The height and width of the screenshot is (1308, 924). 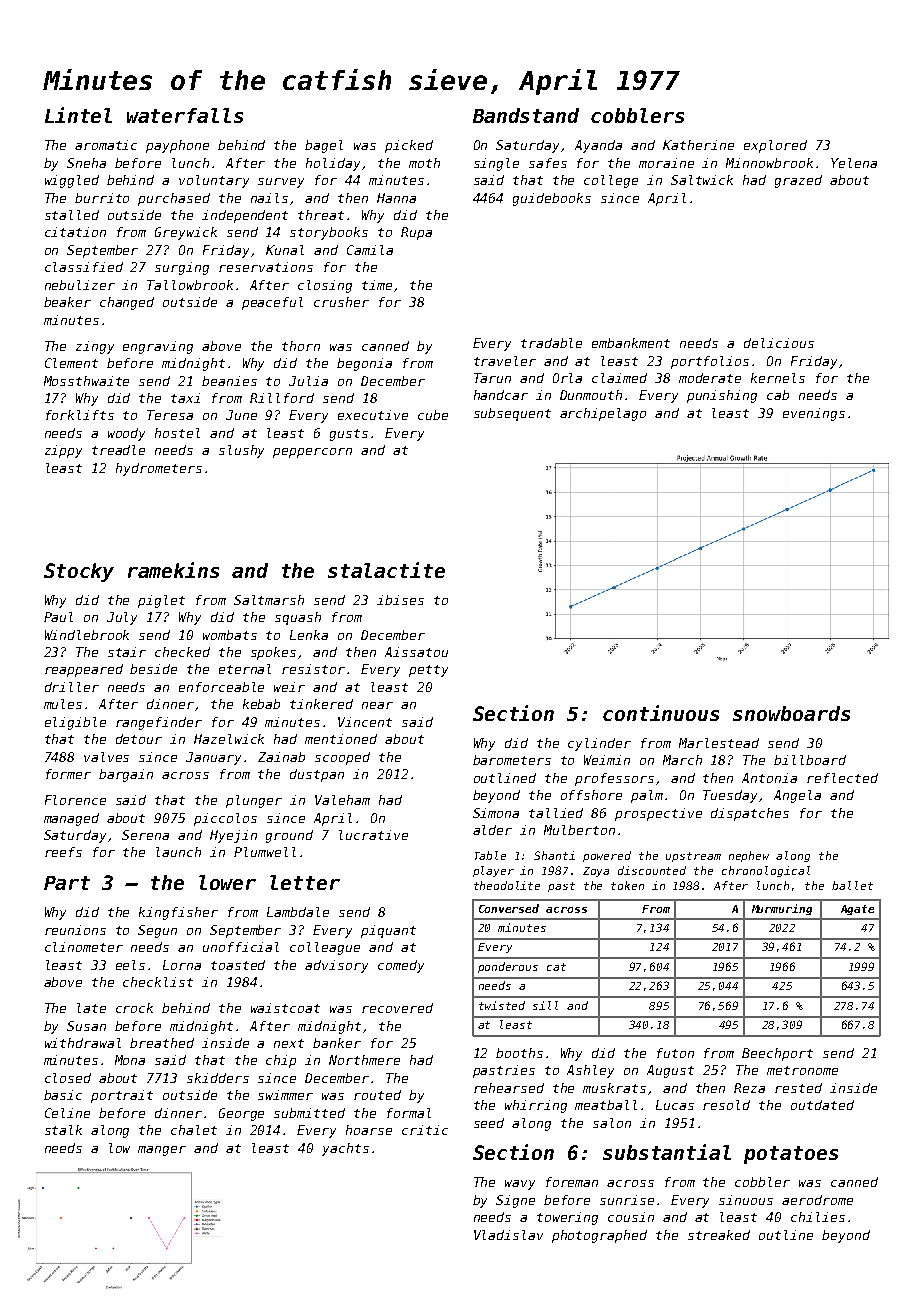 What do you see at coordinates (162, 1151) in the screenshot?
I see `manger` at bounding box center [162, 1151].
